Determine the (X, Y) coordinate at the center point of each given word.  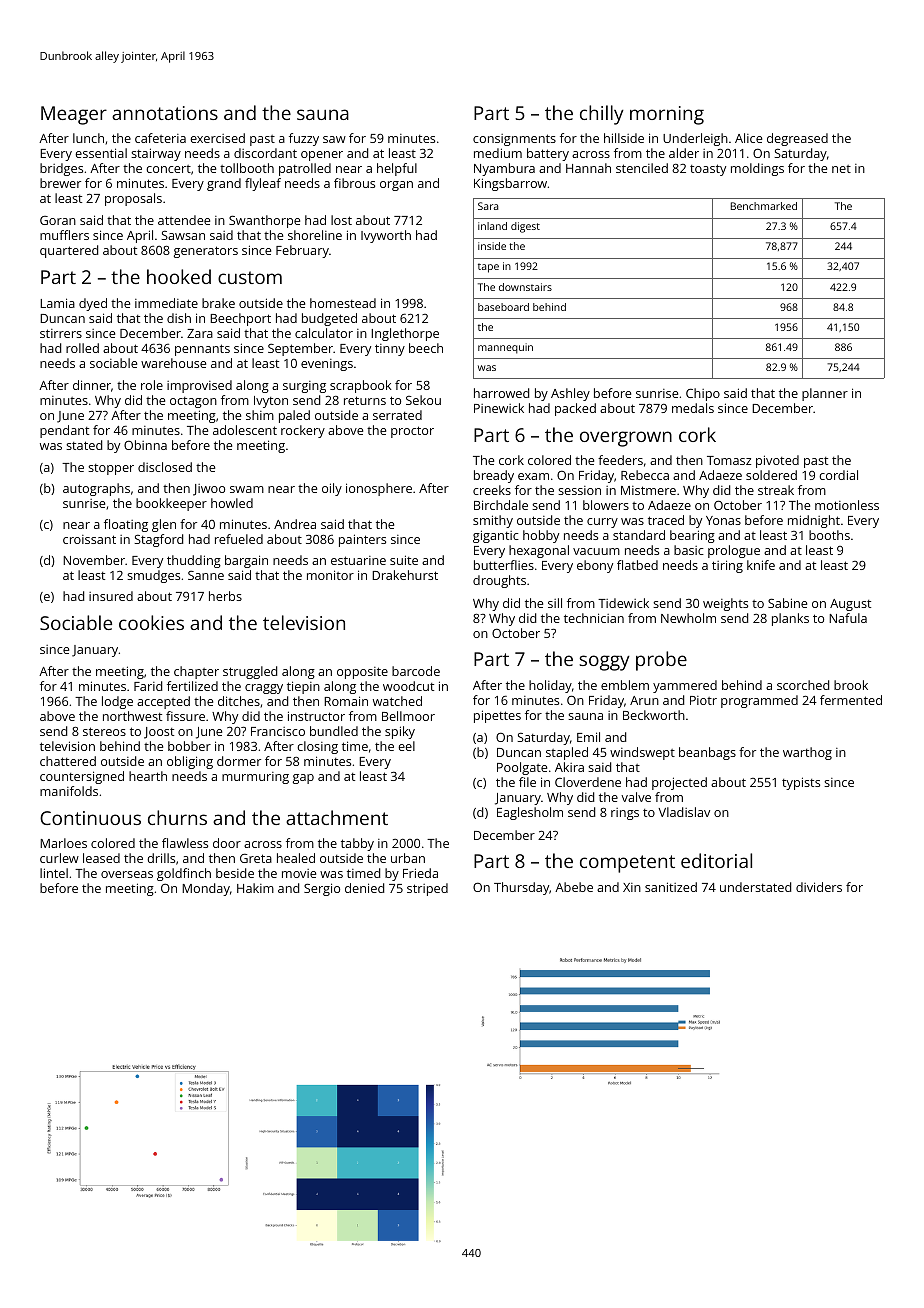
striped (427, 889)
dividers (819, 887)
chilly (602, 115)
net (841, 169)
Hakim (255, 888)
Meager (74, 115)
